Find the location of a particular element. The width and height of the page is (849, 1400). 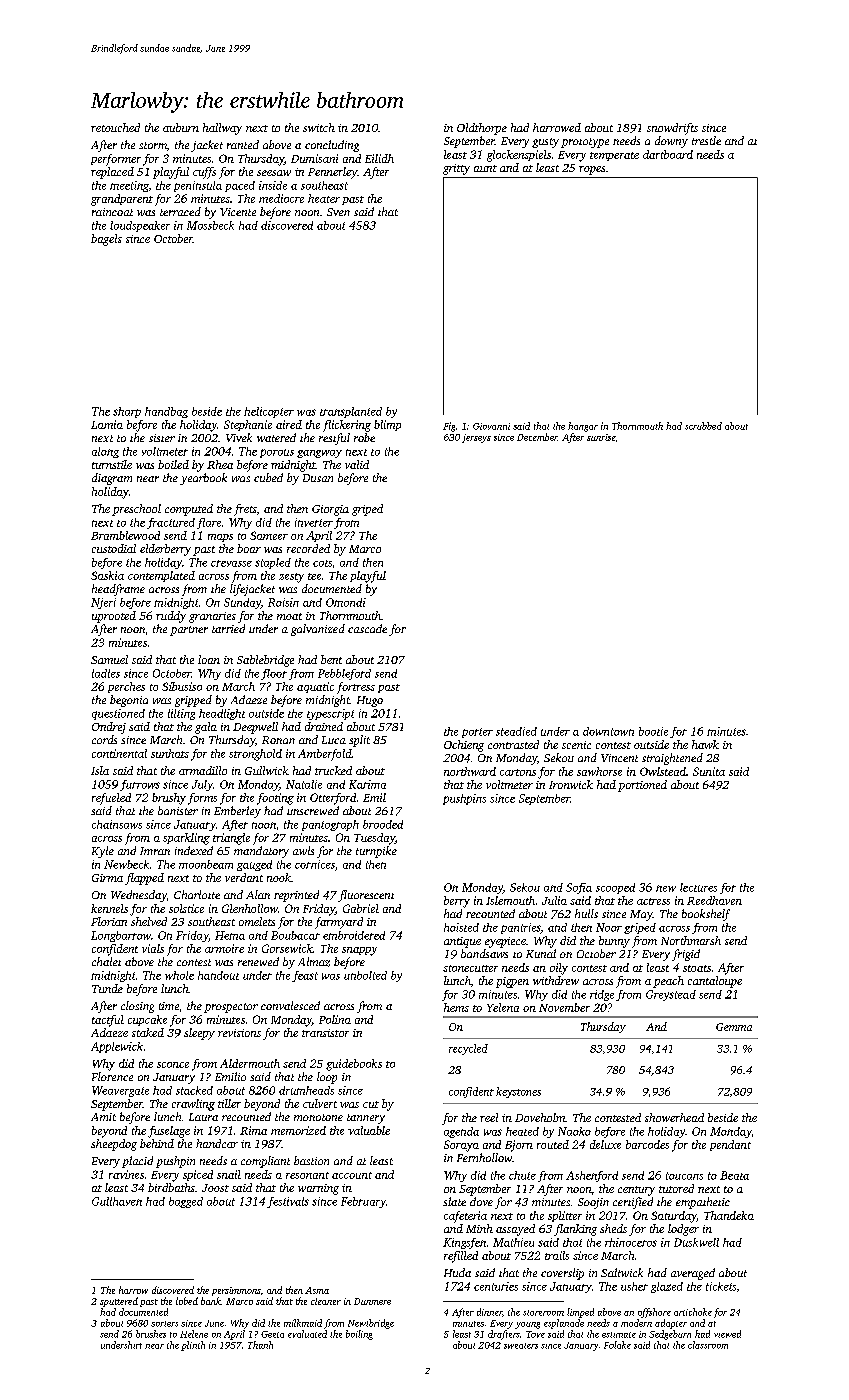

bagged is located at coordinates (186, 1202).
